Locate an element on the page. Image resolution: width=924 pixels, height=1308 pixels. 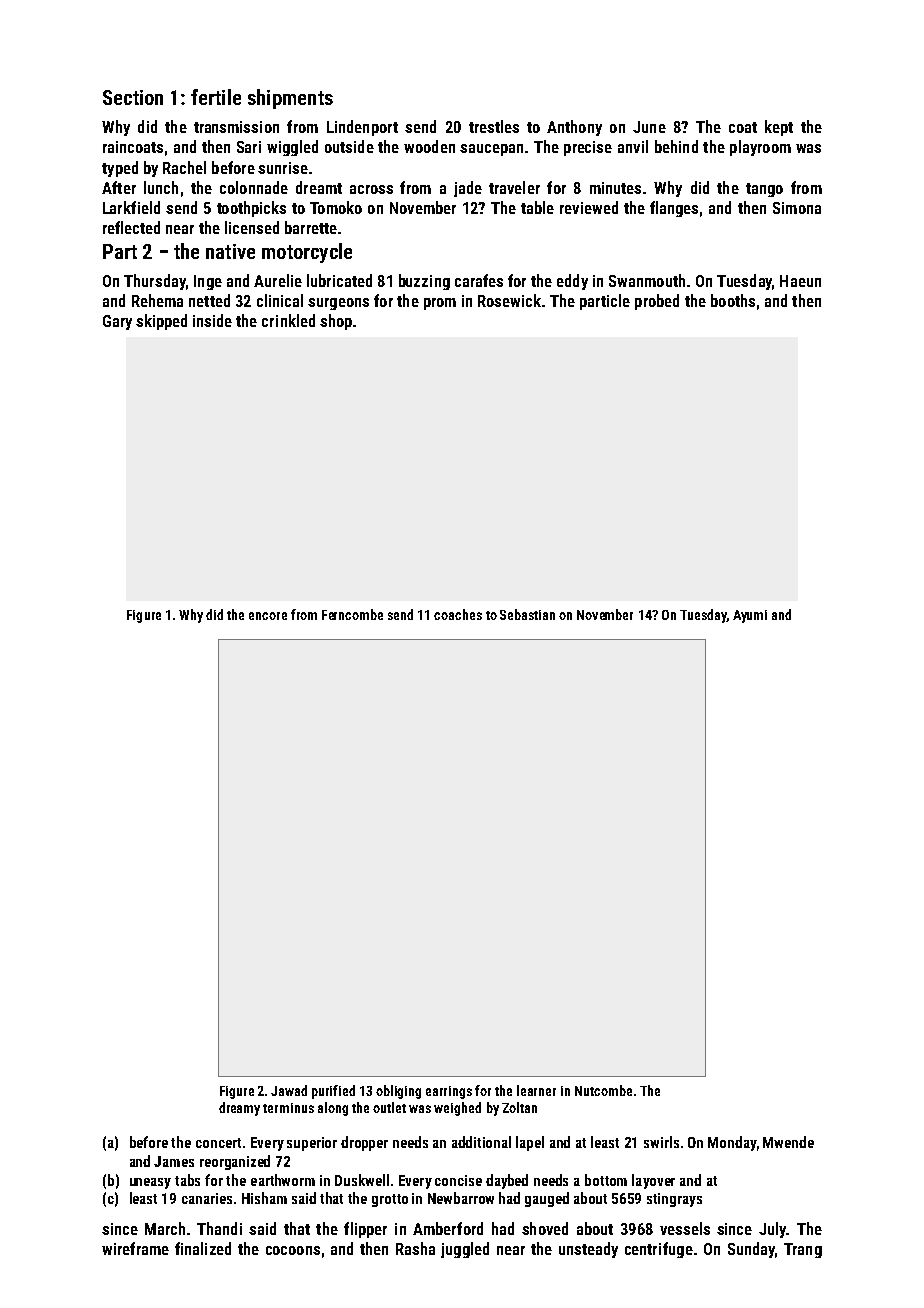
shop is located at coordinates (336, 322).
